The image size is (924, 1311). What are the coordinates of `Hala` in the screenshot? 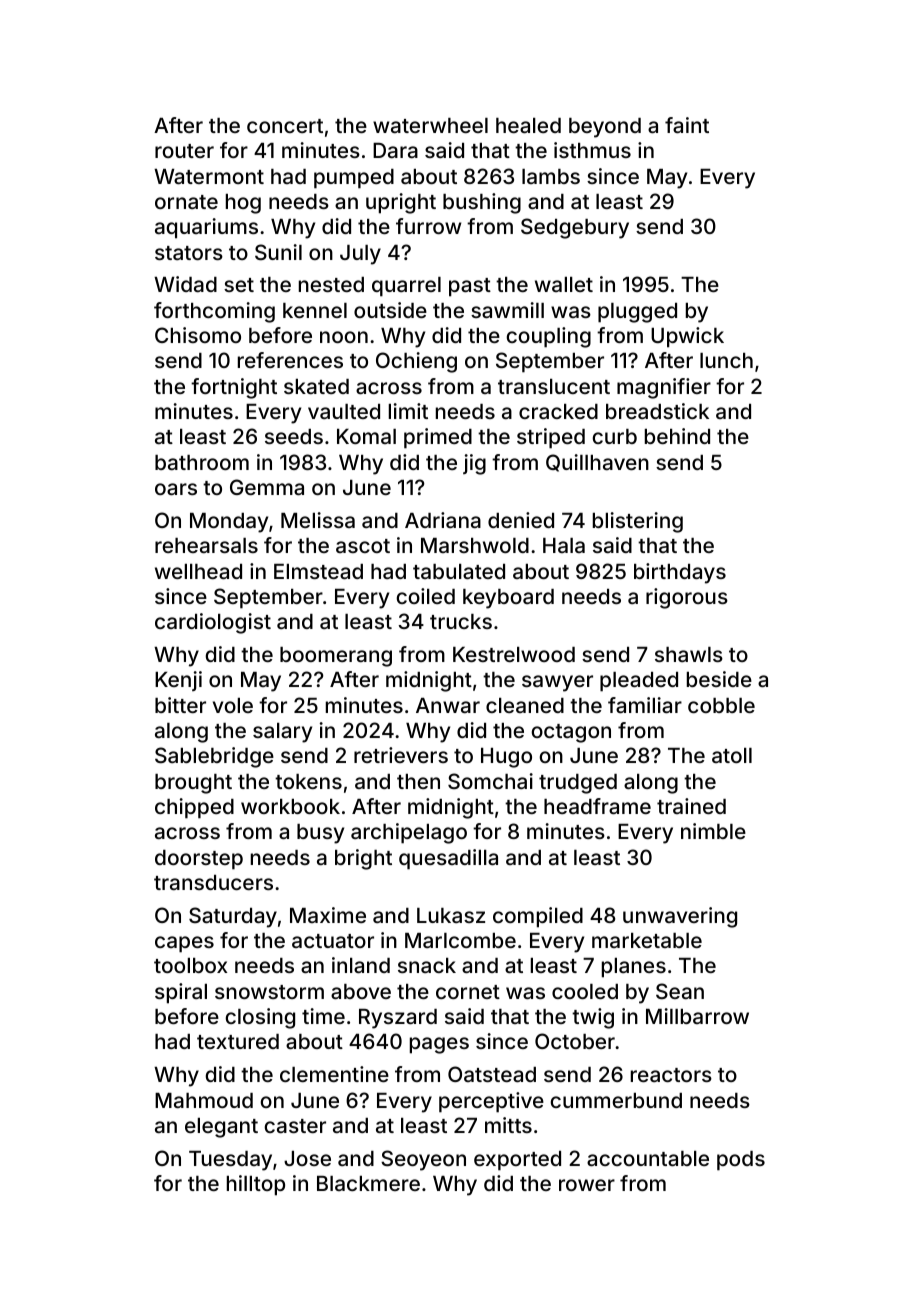 It's located at (564, 545).
